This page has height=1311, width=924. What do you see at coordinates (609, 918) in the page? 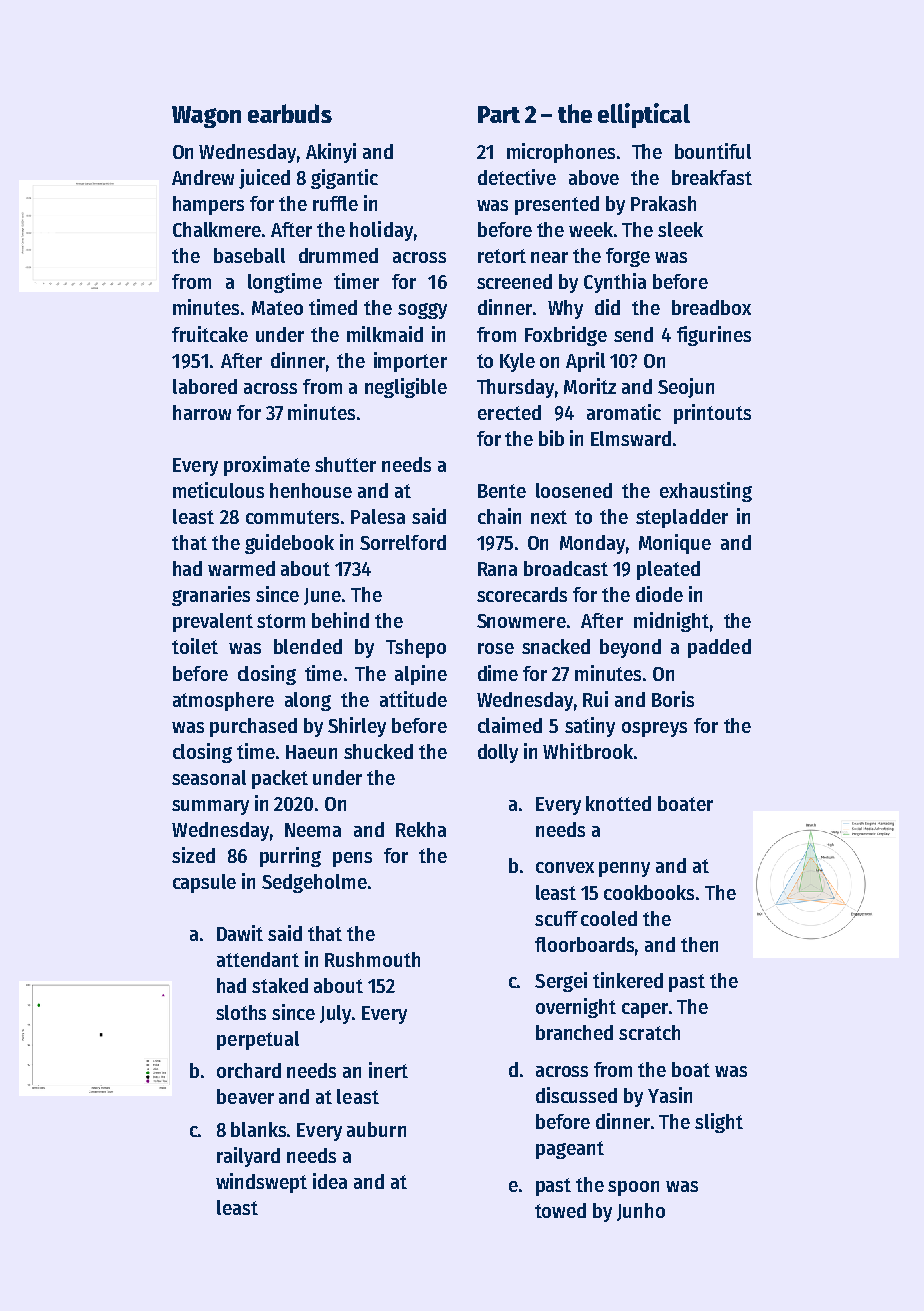
I see `cooled` at bounding box center [609, 918].
